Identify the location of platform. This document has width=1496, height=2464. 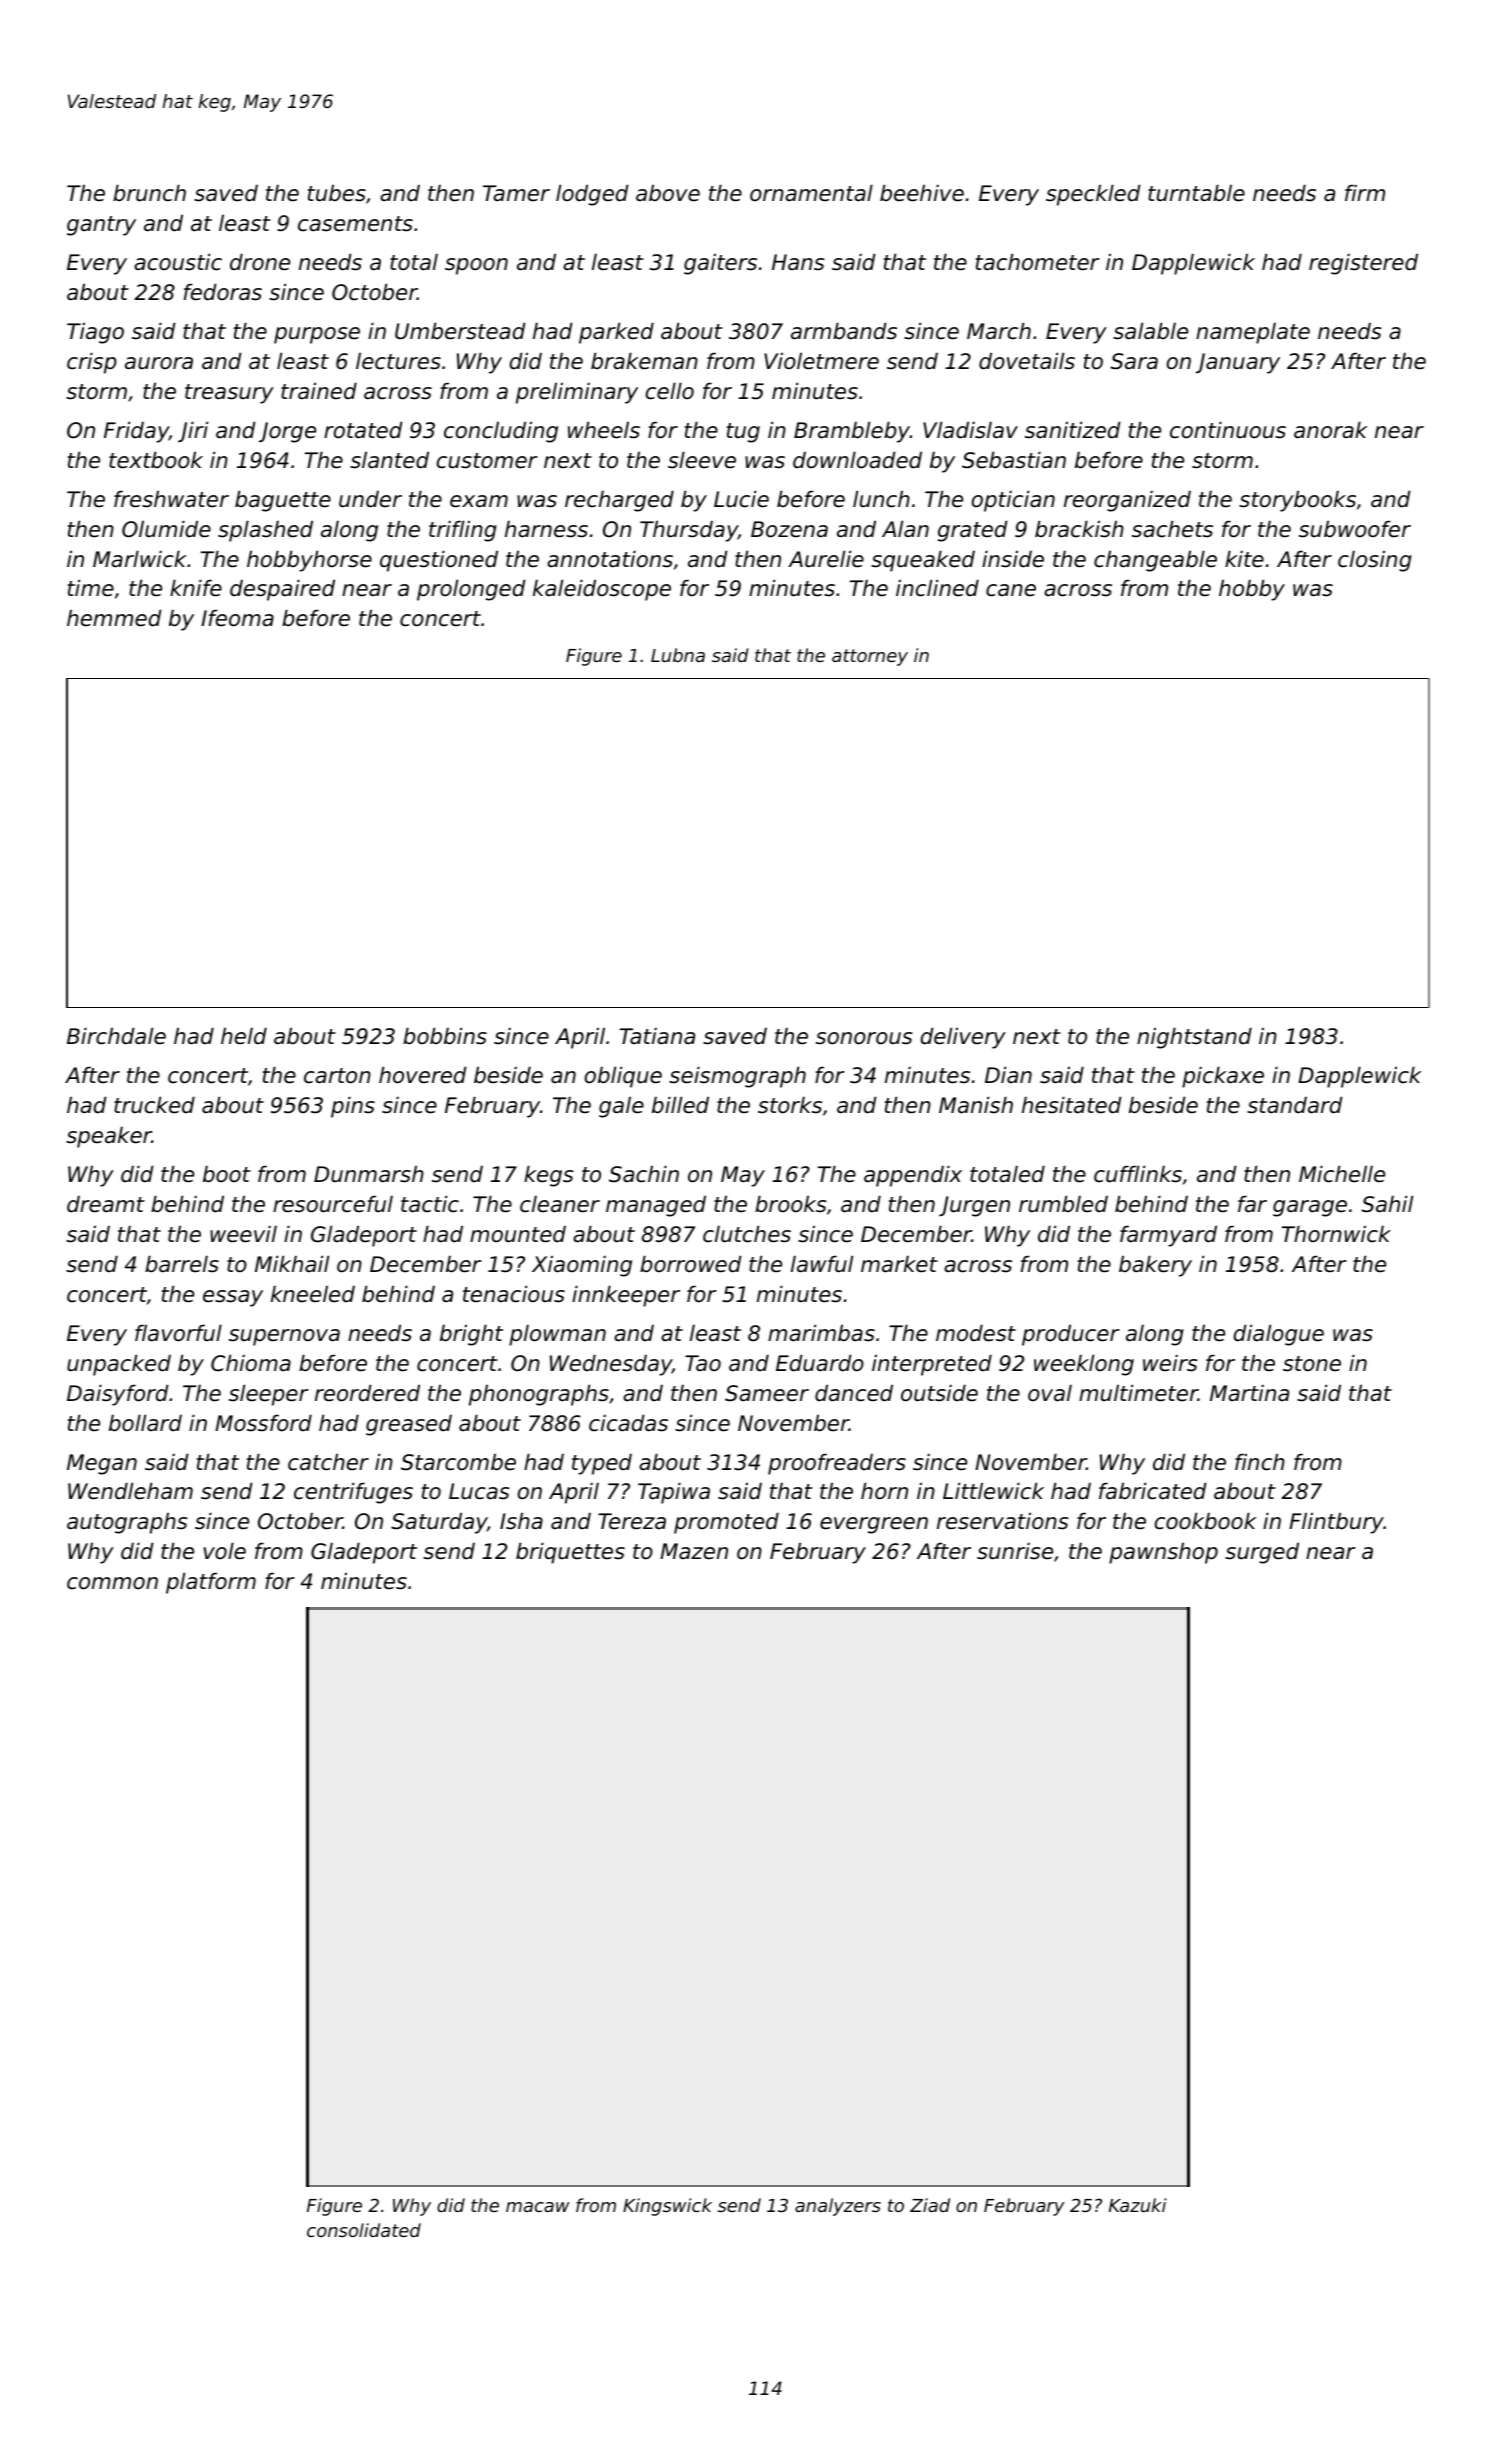
(211, 1583).
